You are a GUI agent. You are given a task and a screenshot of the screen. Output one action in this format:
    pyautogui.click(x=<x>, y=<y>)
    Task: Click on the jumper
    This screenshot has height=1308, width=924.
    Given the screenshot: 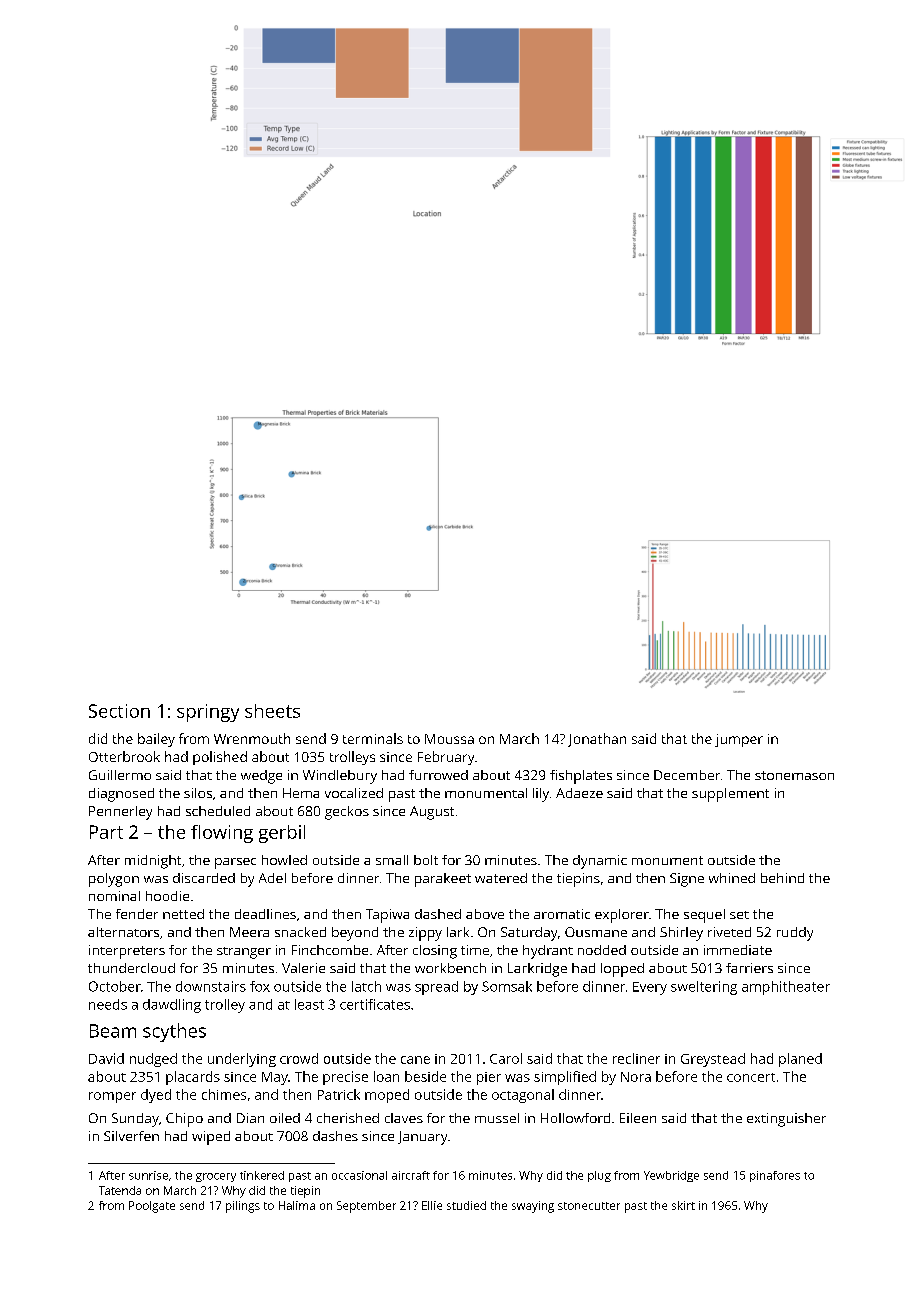 What is the action you would take?
    pyautogui.click(x=739, y=740)
